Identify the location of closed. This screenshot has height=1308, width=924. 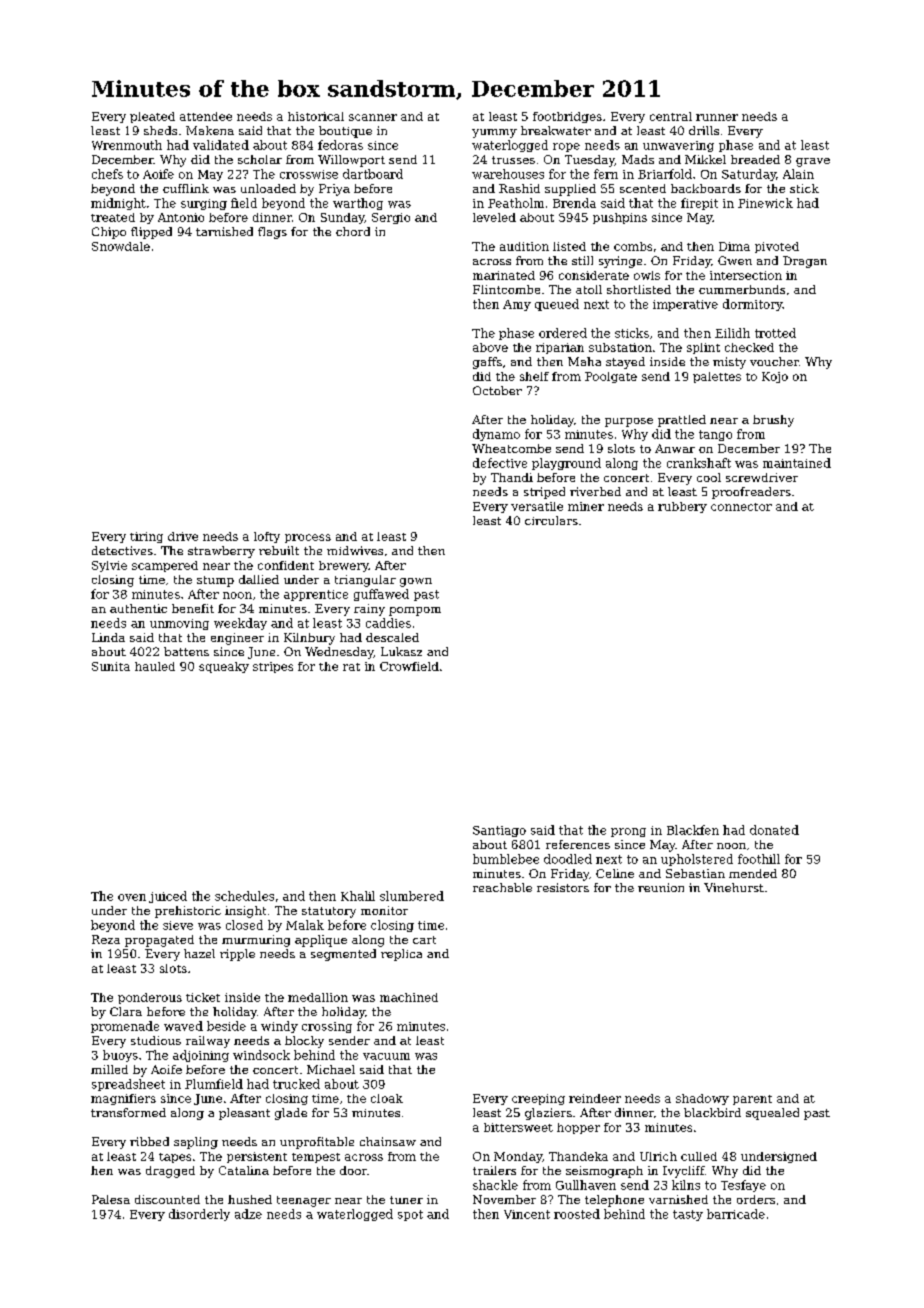
(244, 925).
